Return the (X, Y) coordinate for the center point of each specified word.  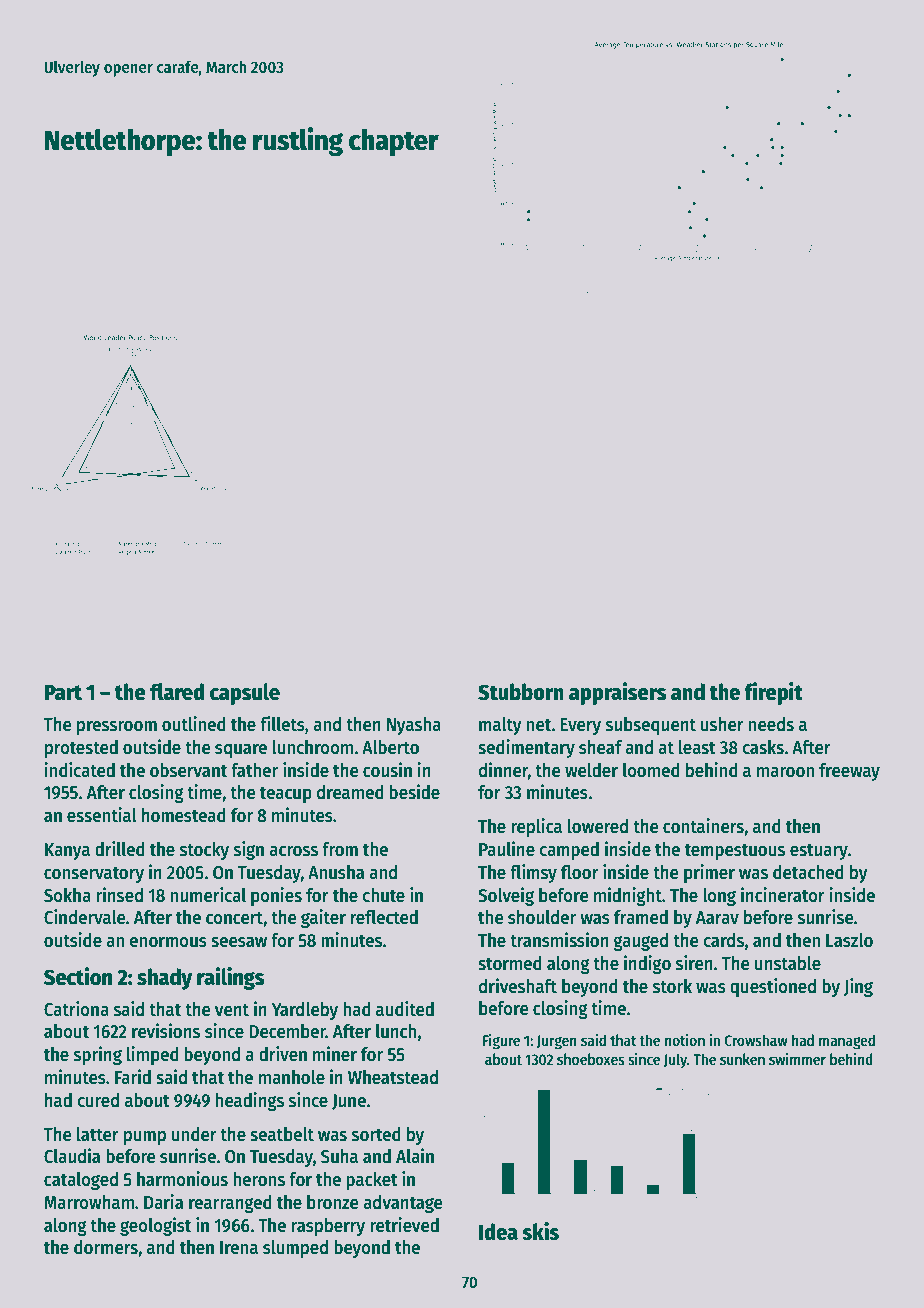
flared (177, 692)
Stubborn (521, 692)
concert (234, 918)
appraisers (618, 693)
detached (808, 872)
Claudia (72, 1156)
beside (414, 792)
